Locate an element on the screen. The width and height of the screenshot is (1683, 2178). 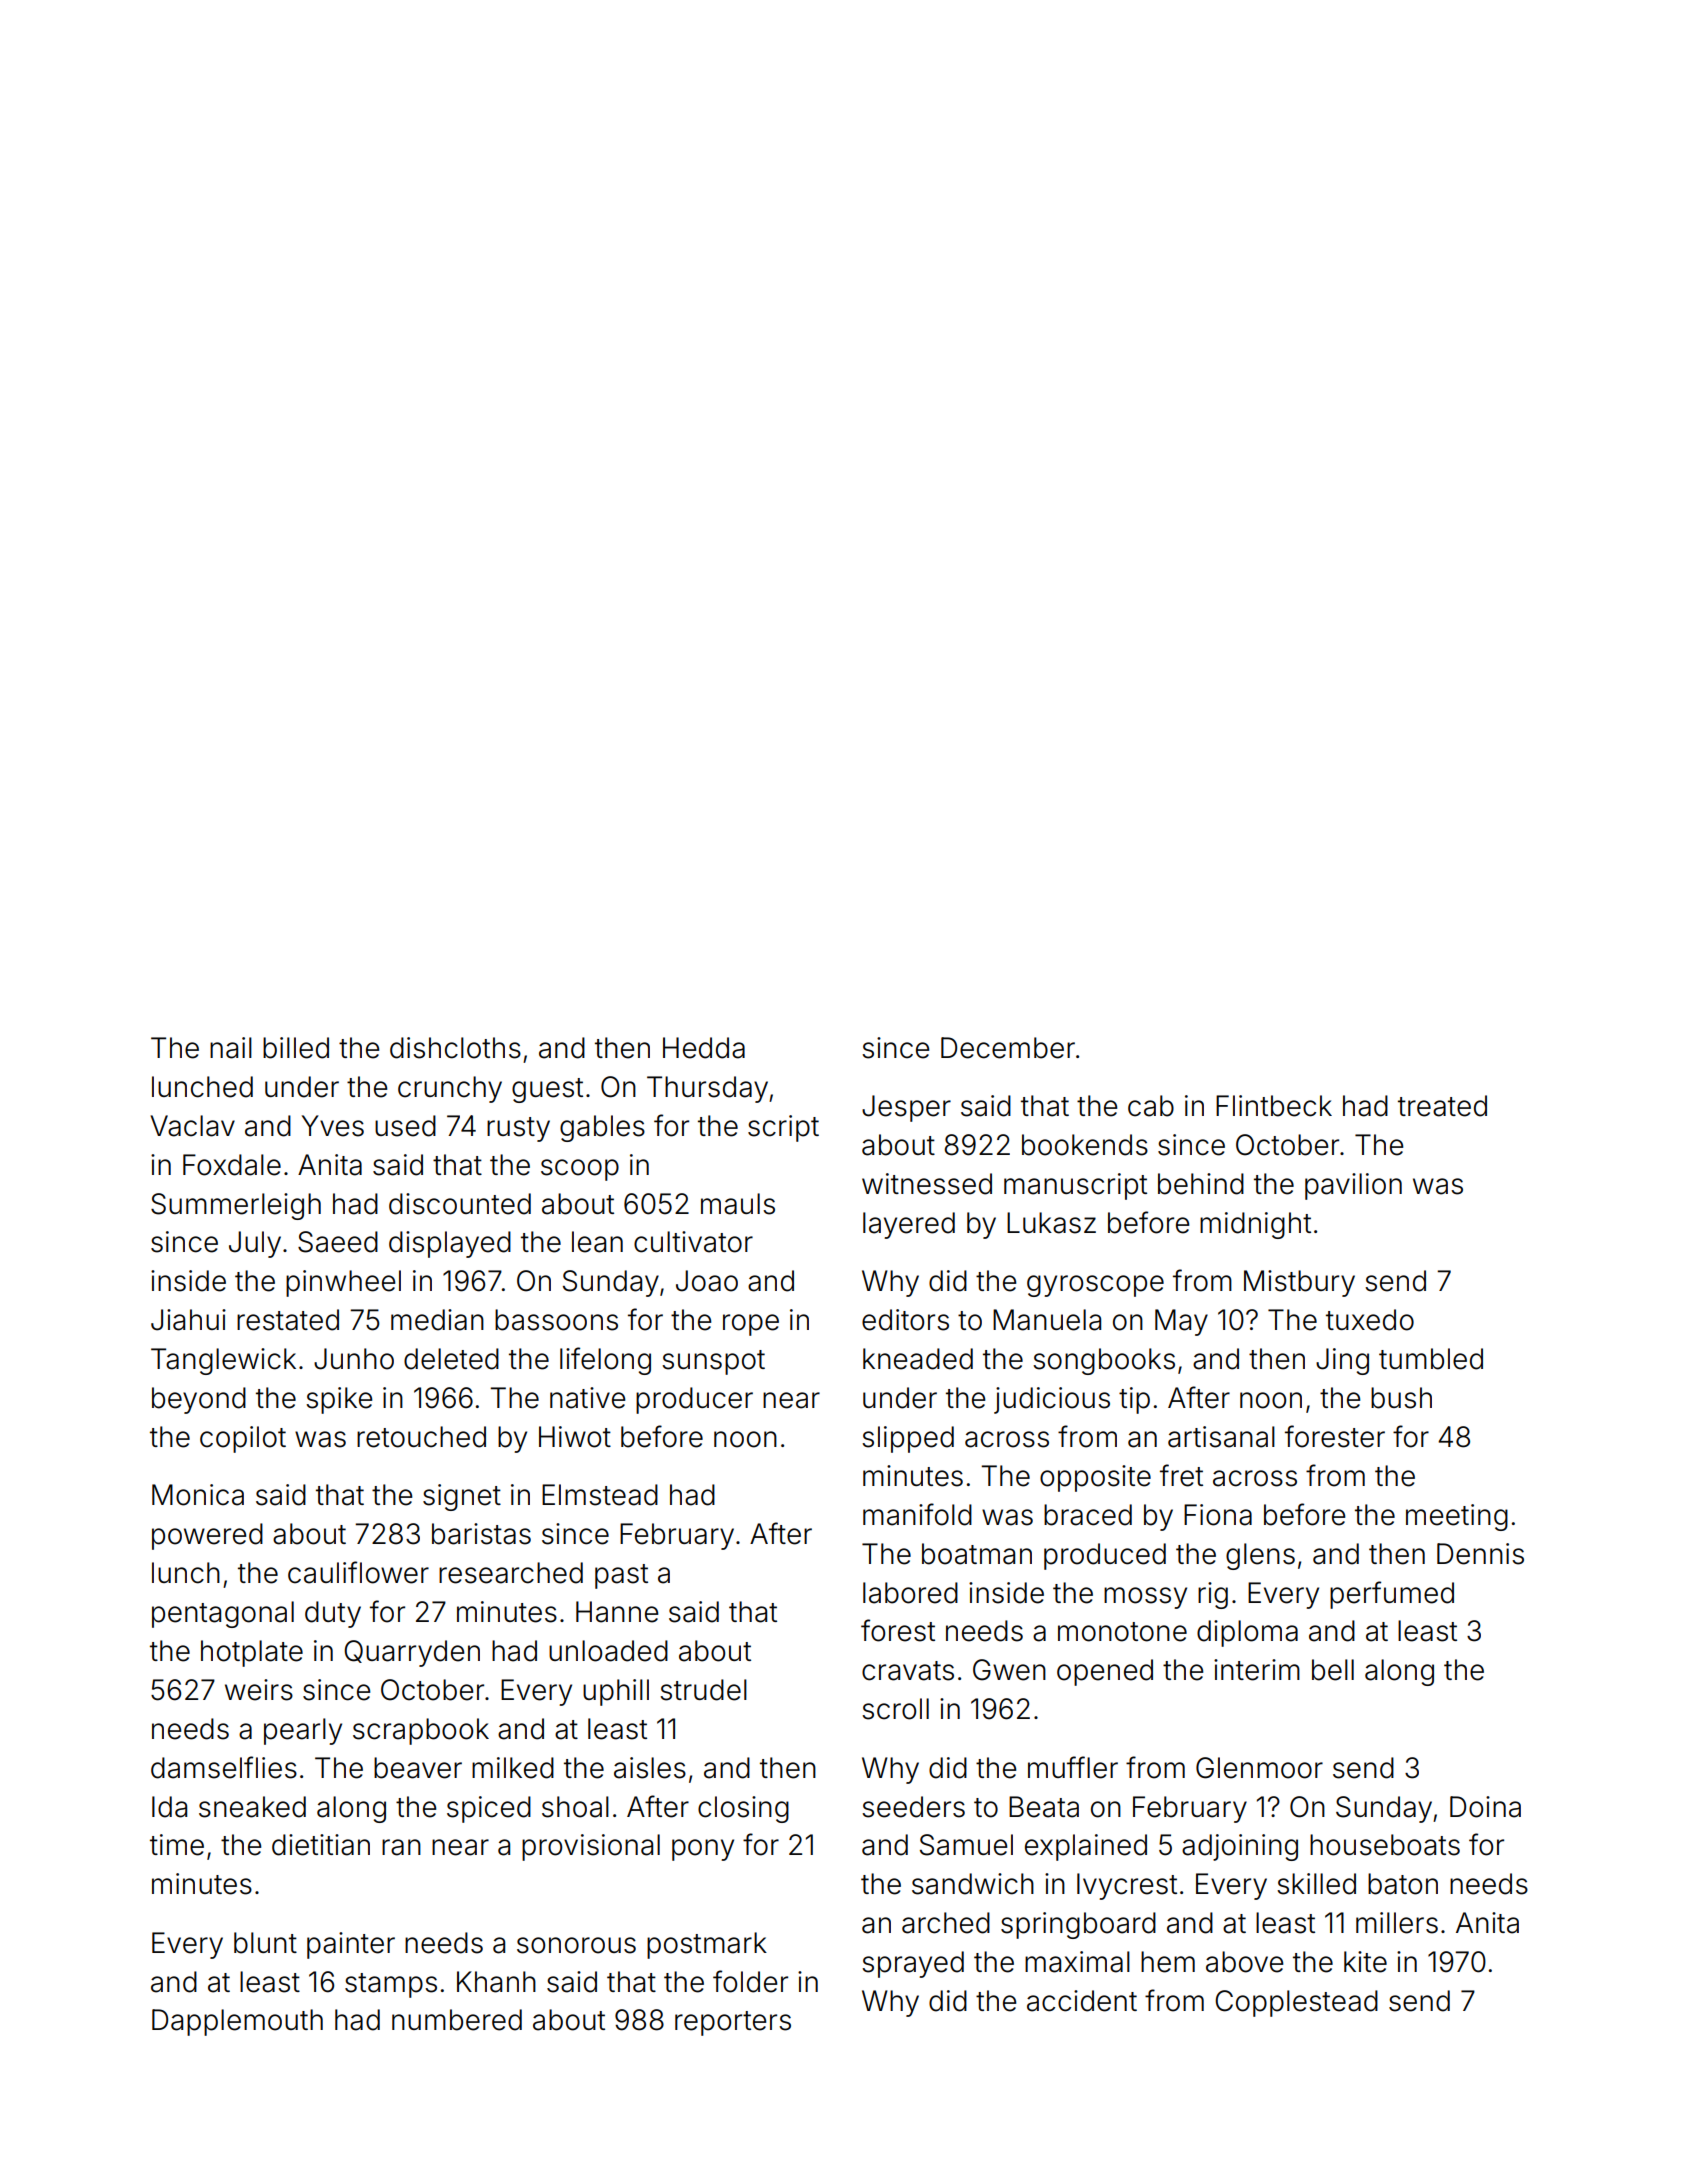
Monica is located at coordinates (198, 1495).
